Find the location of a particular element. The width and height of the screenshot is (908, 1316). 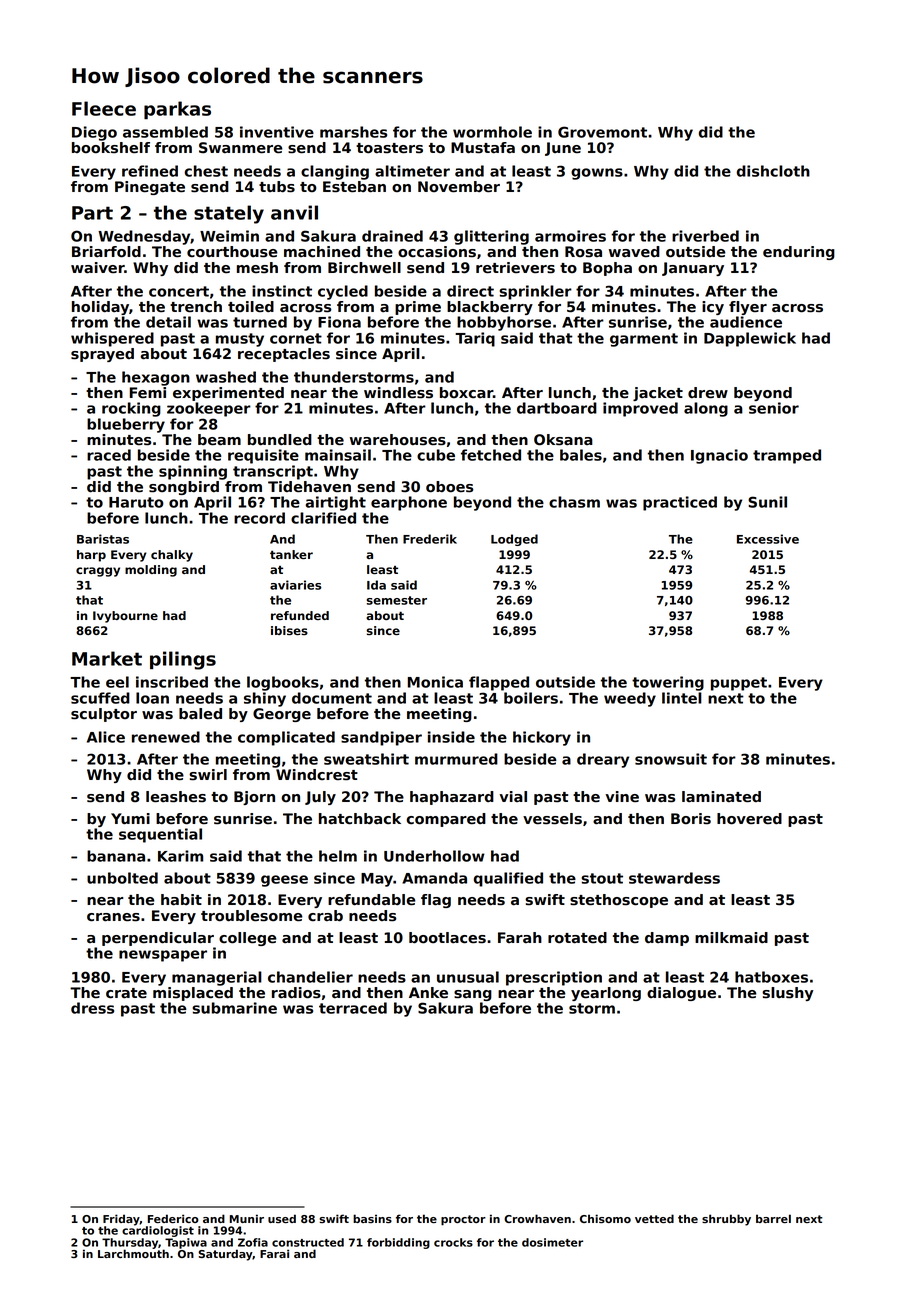

semester is located at coordinates (397, 600).
